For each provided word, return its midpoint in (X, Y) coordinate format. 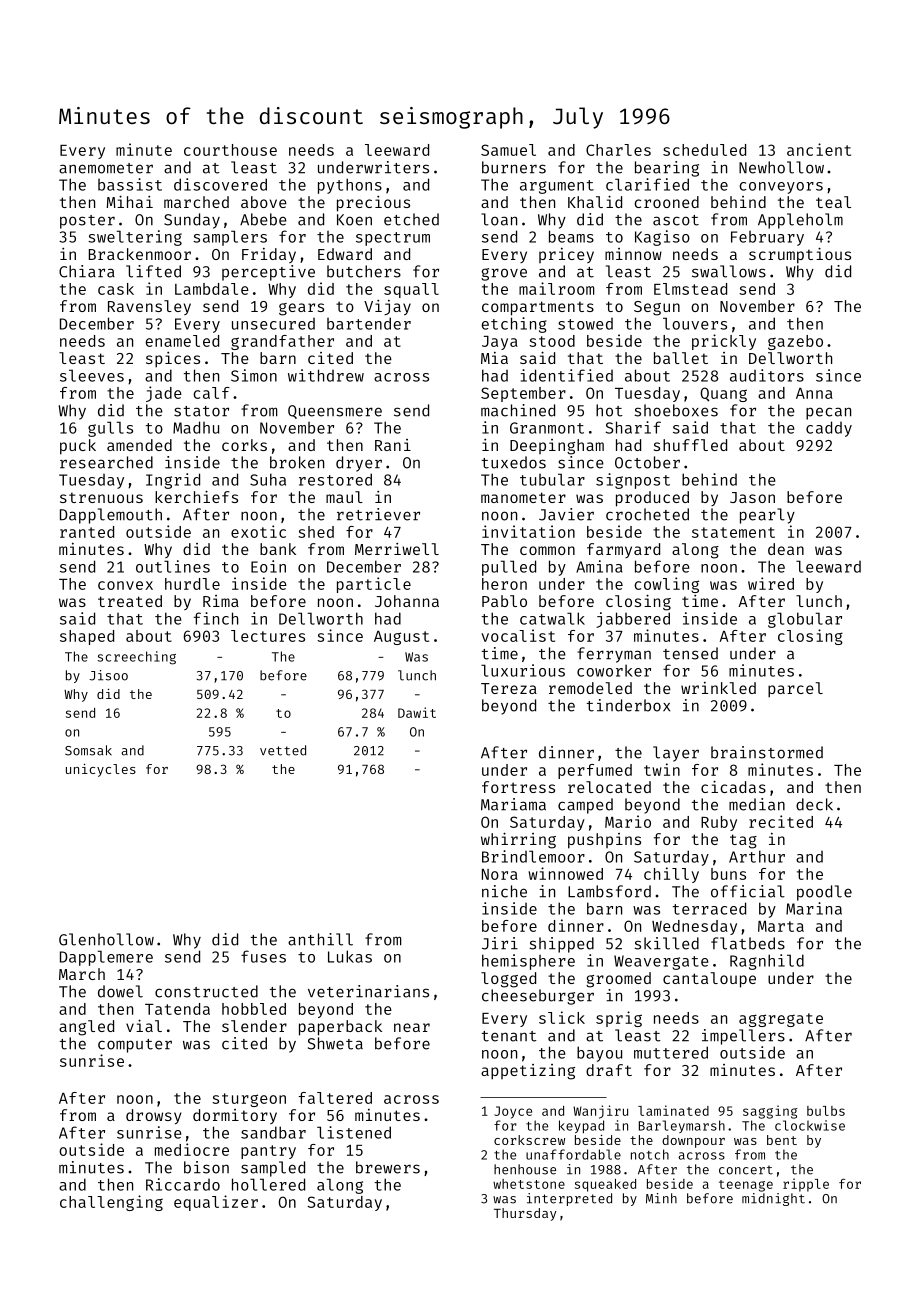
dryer (359, 464)
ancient (819, 149)
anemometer (106, 168)
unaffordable (573, 1154)
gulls (110, 429)
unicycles (101, 770)
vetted (283, 750)
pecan (828, 413)
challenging (111, 1203)
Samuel (508, 150)
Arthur (757, 856)
